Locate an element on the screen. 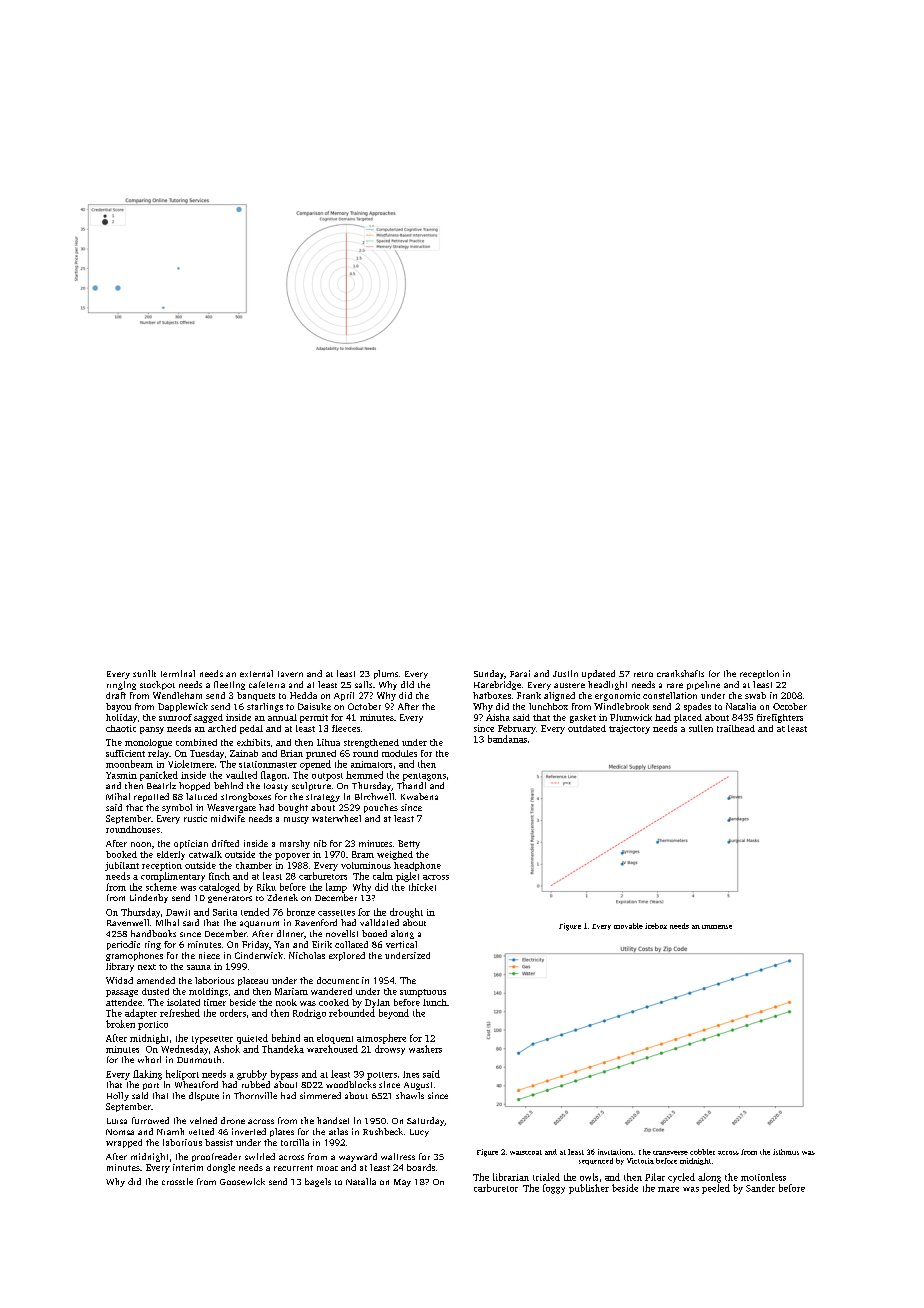  Daisuke is located at coordinates (314, 706).
